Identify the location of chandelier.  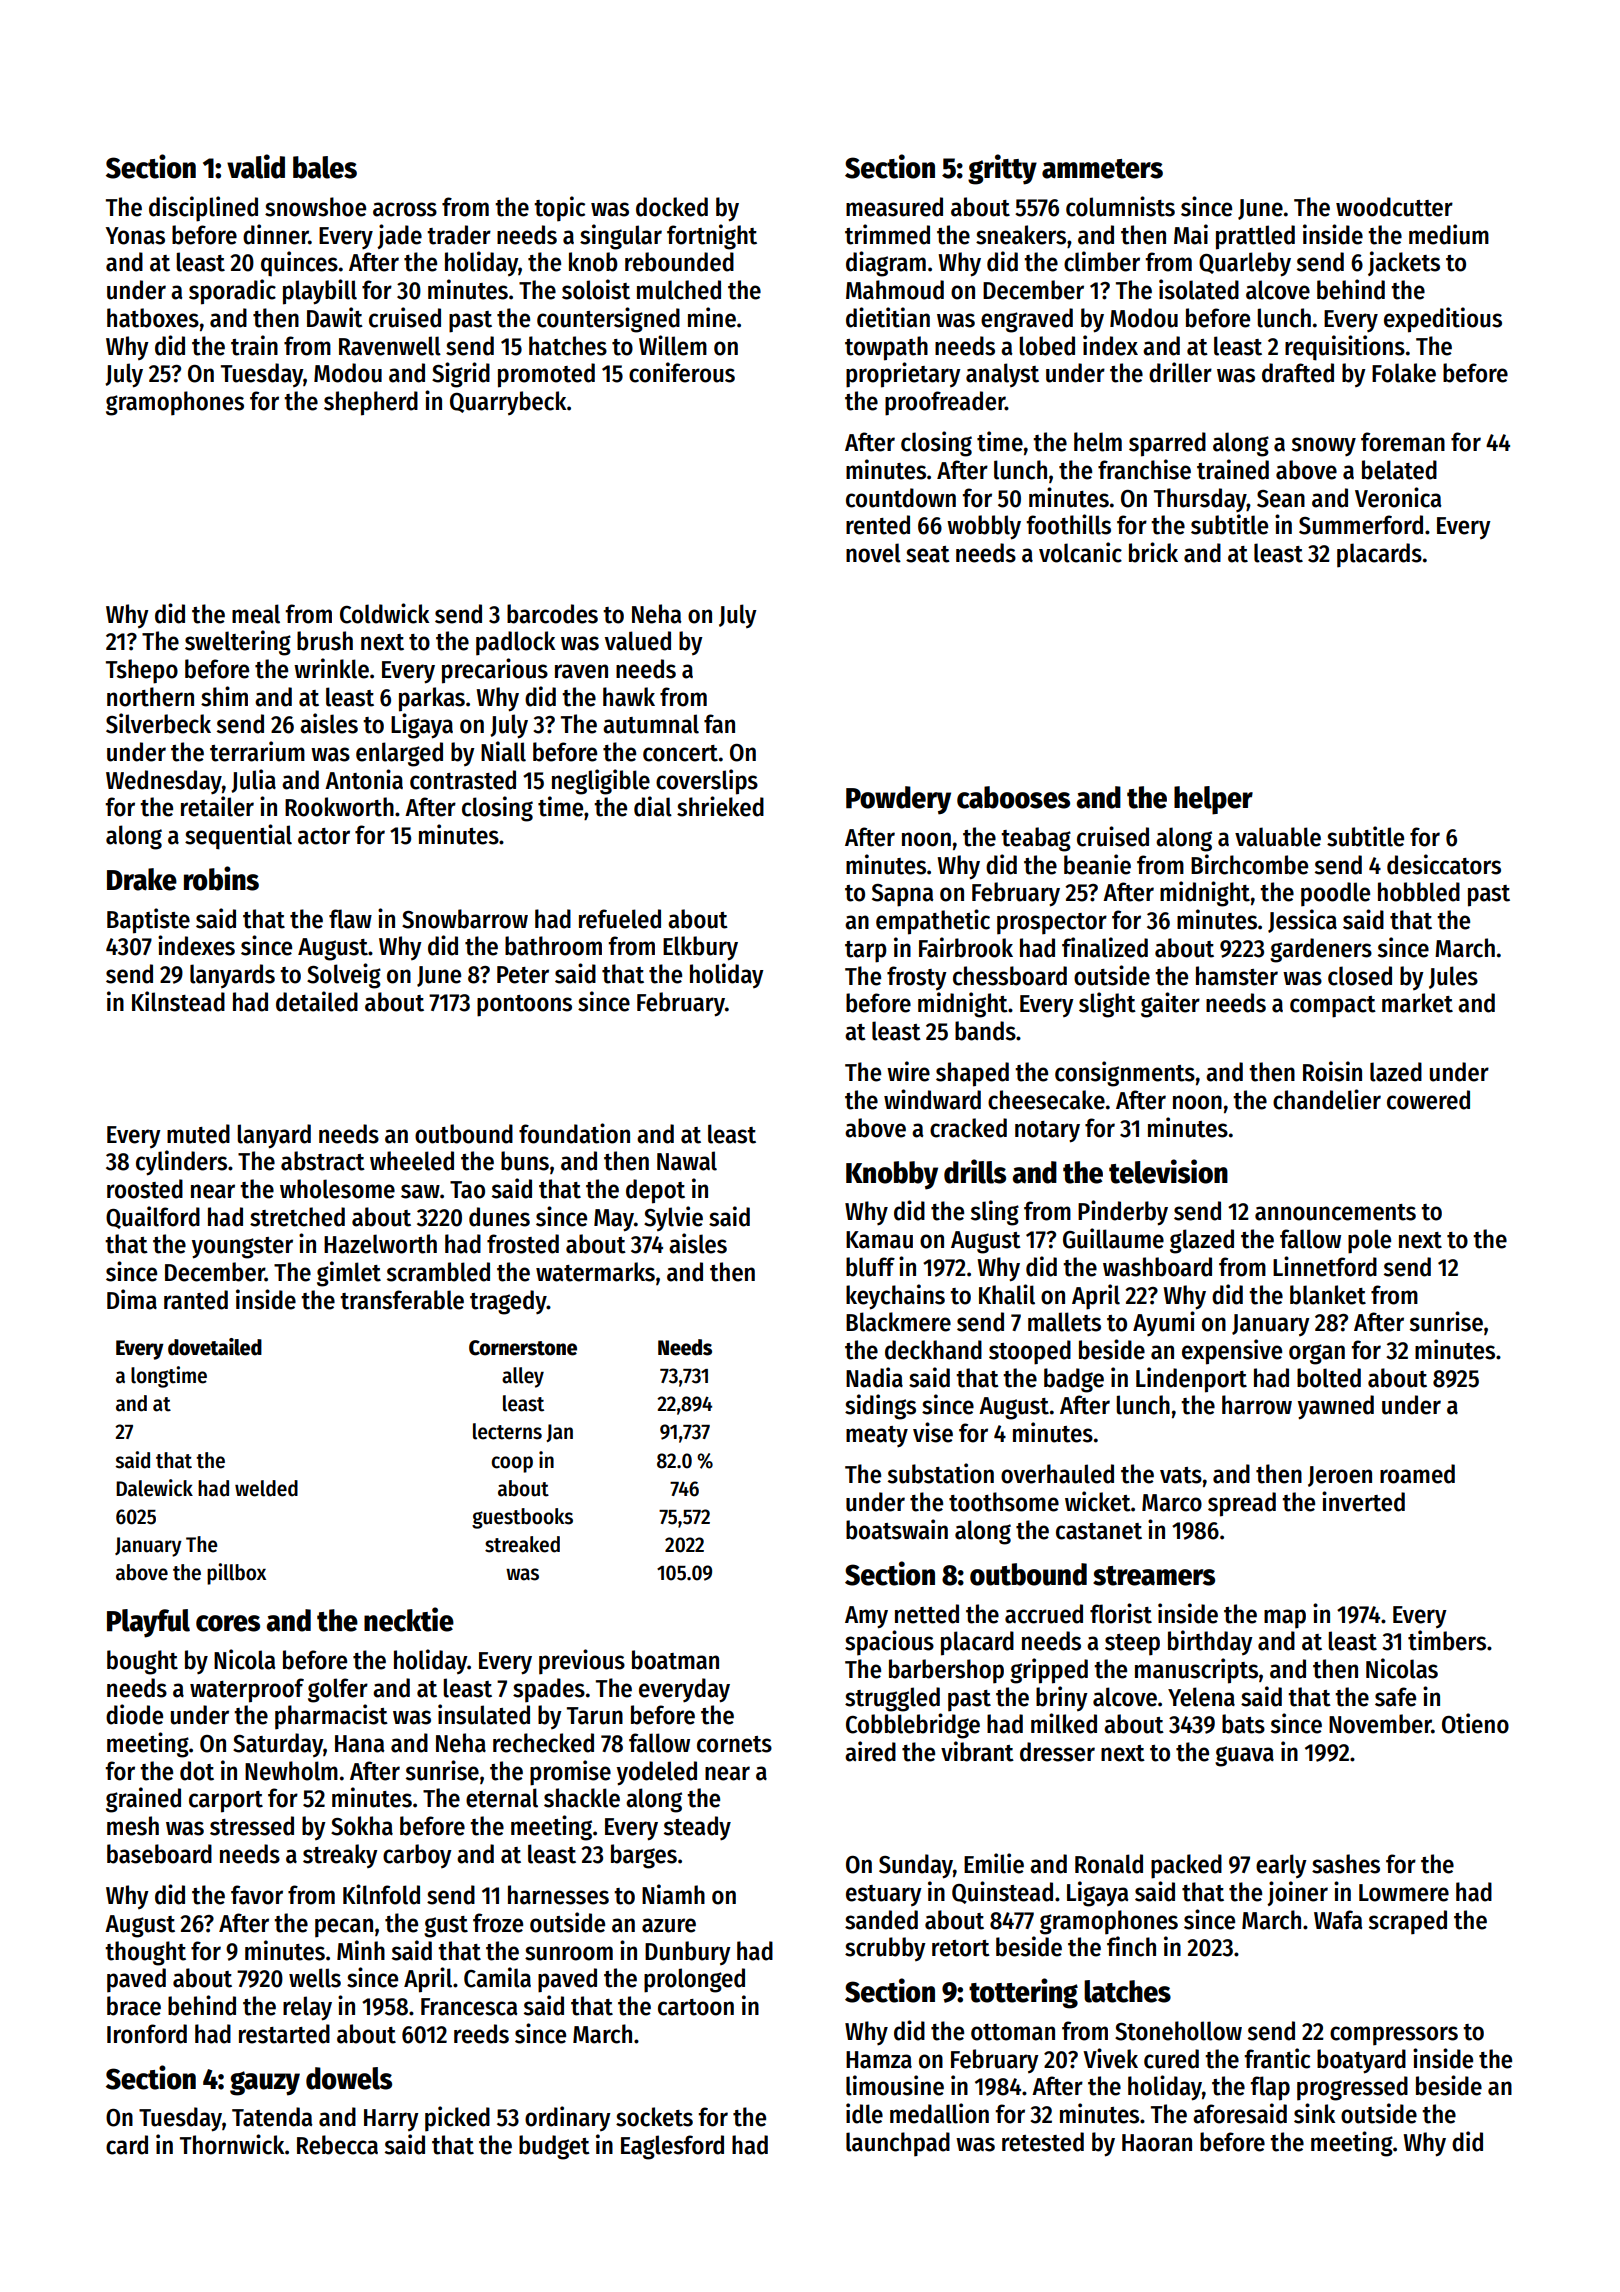
(1327, 1099).
